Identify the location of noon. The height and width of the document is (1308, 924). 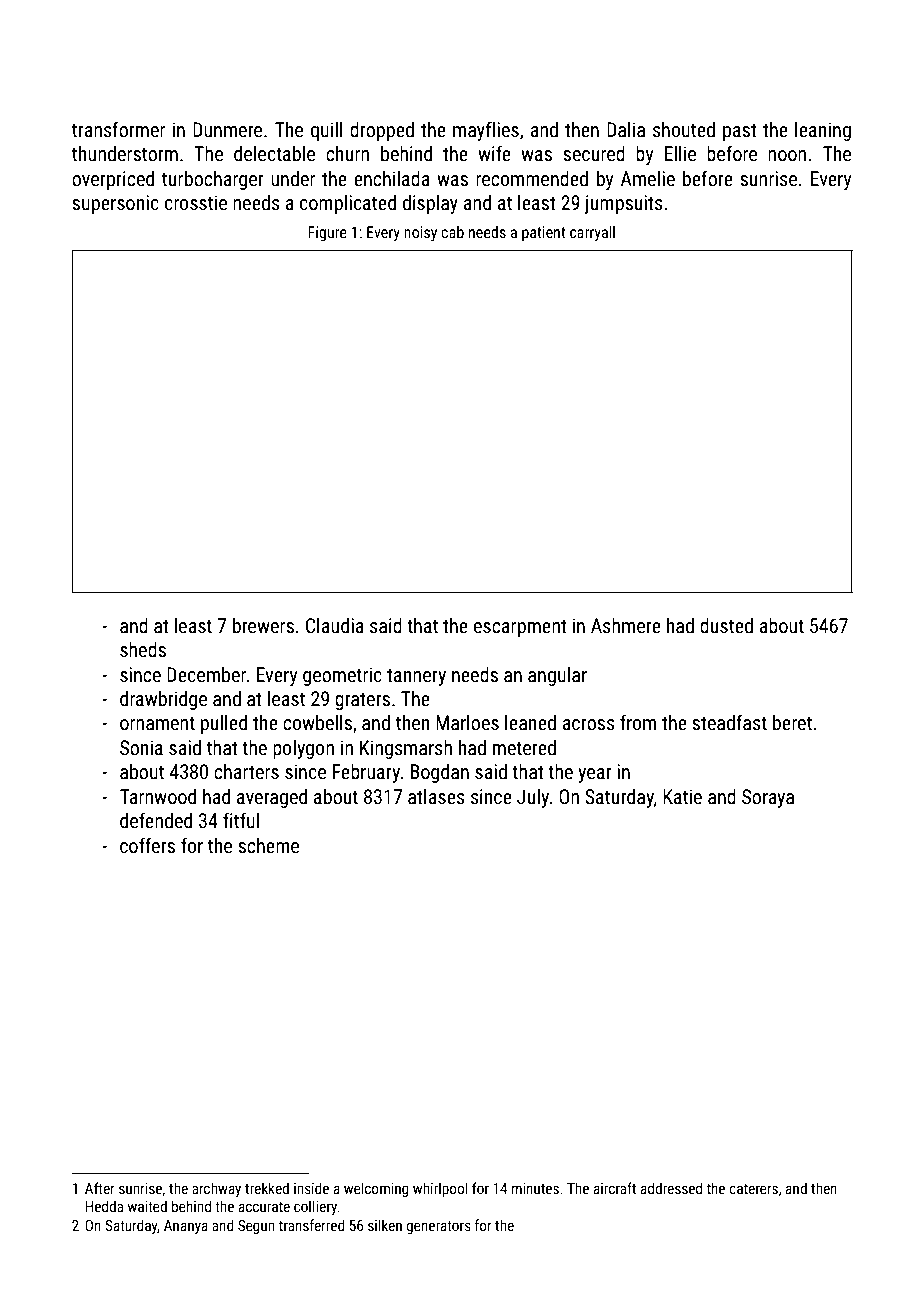
(787, 155).
